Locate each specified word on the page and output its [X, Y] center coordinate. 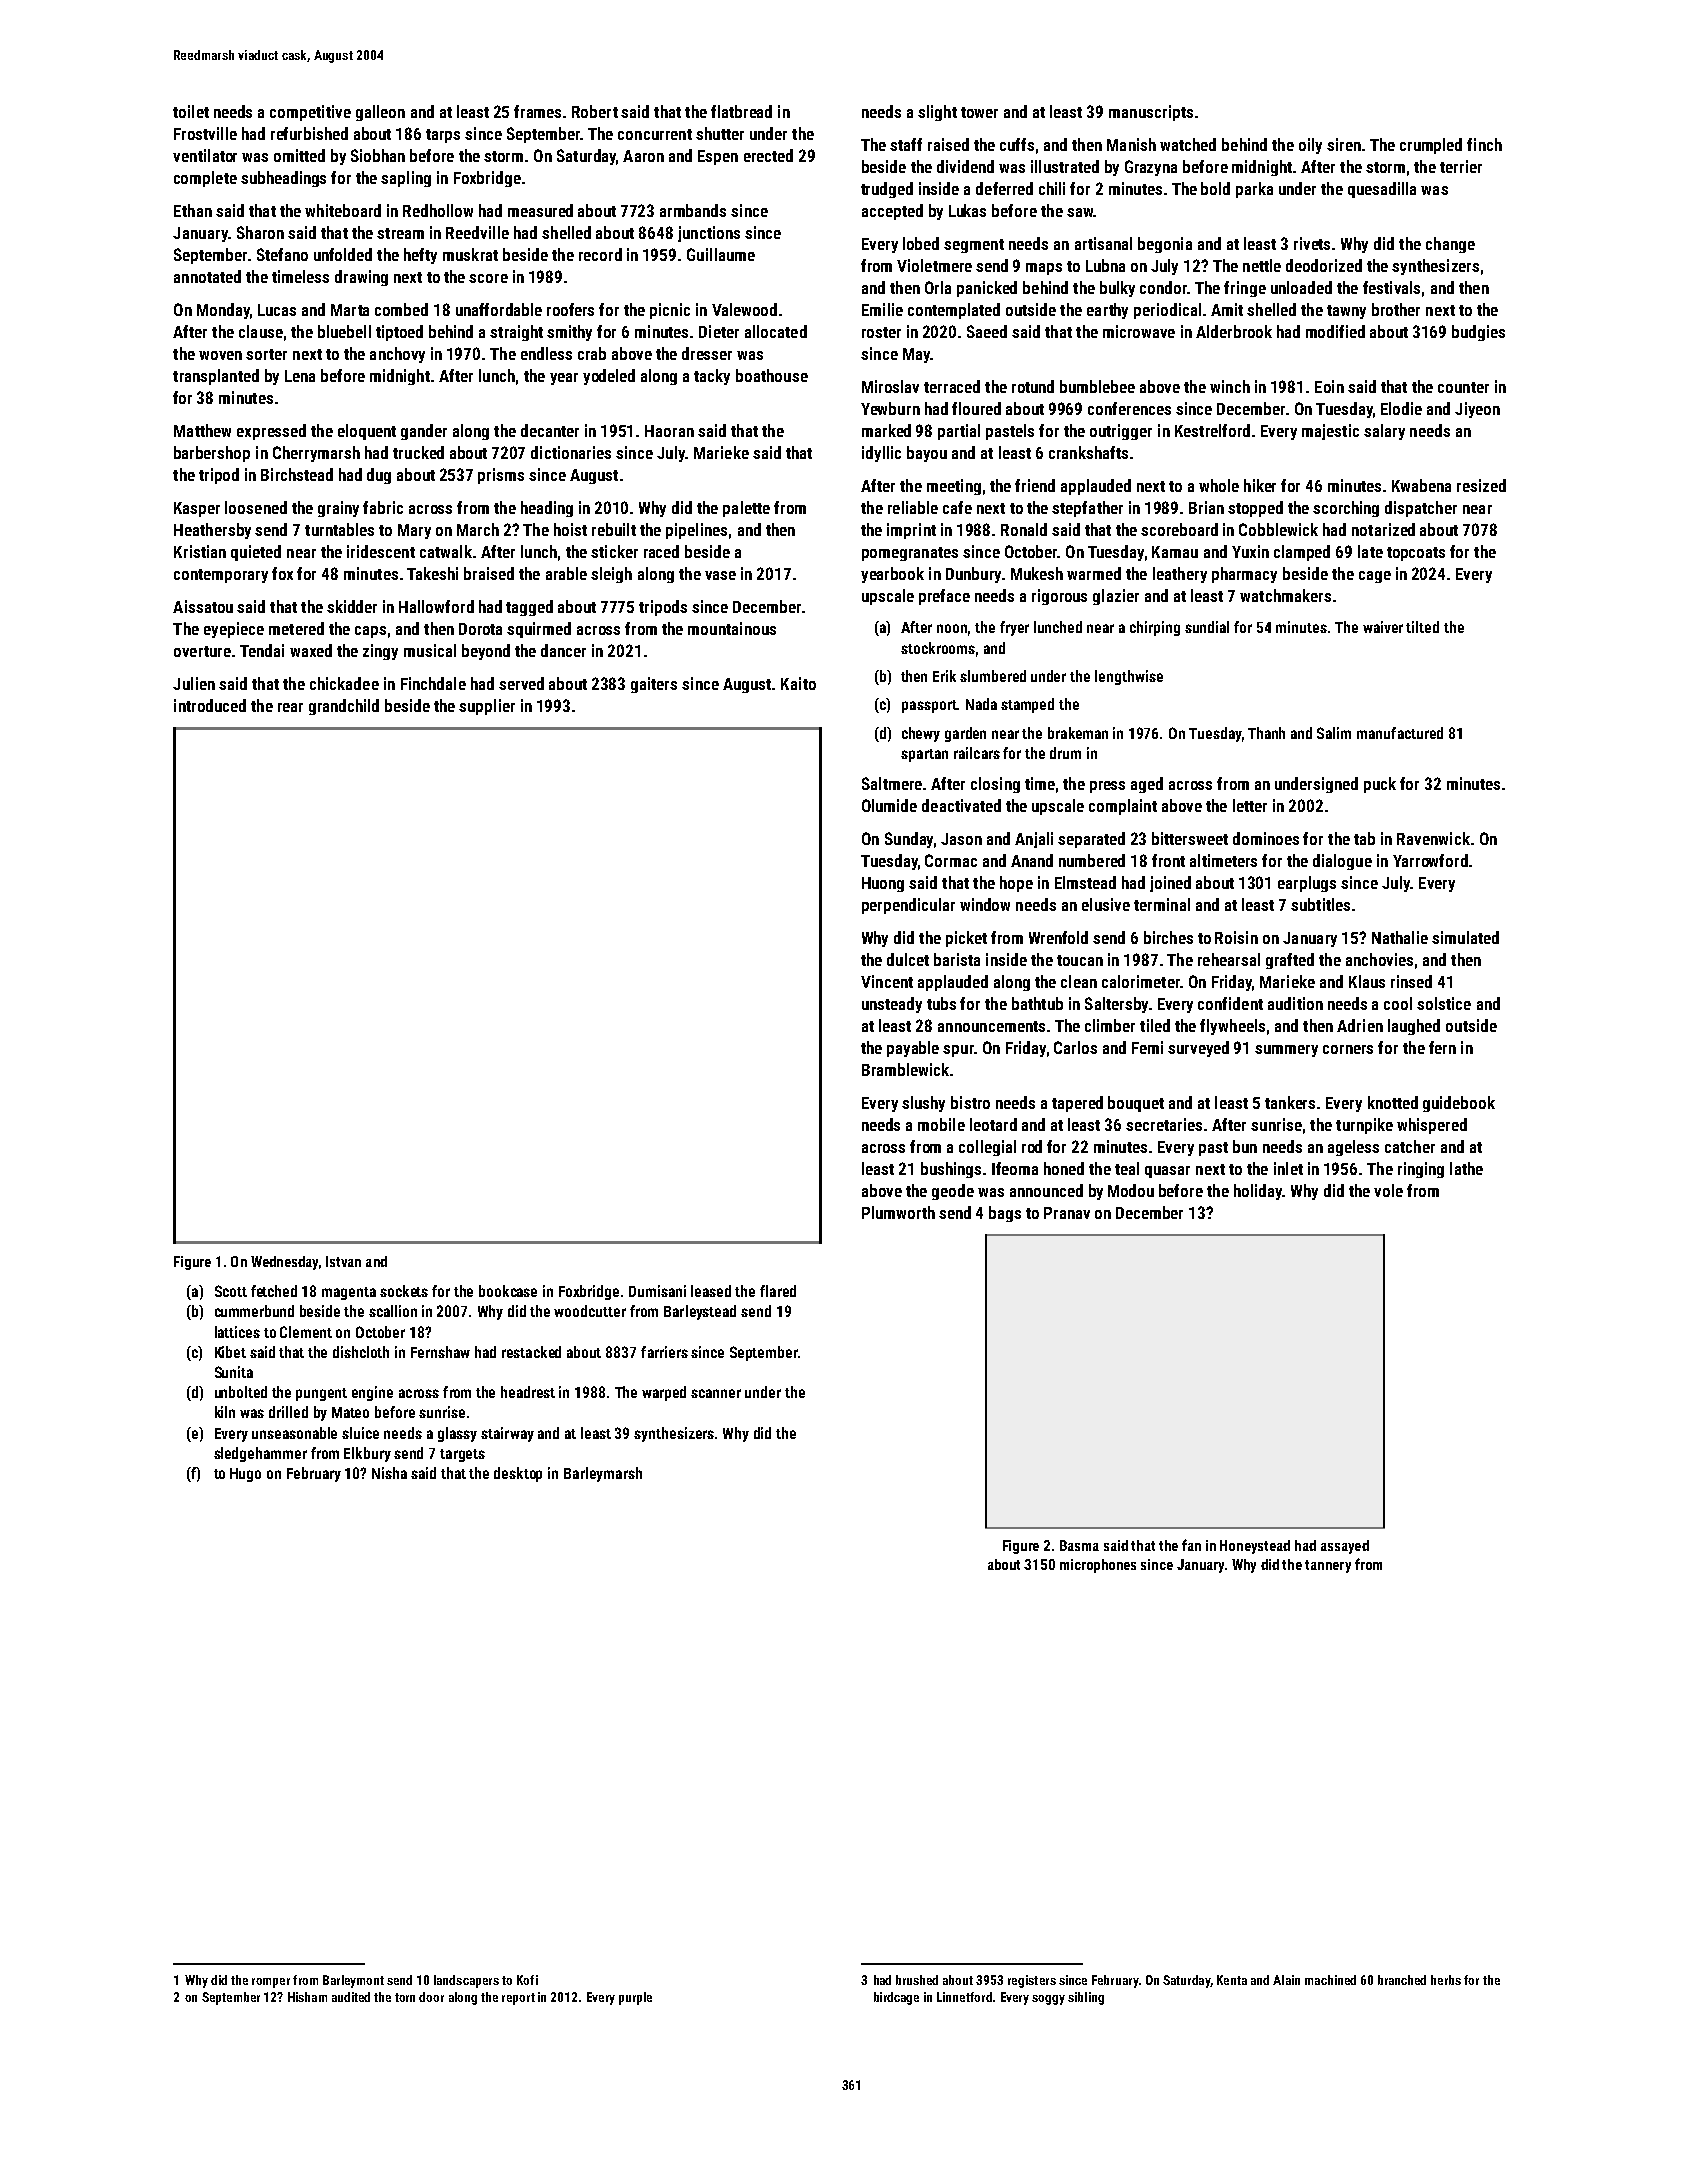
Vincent [887, 981]
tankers [1290, 1102]
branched [1402, 1980]
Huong [883, 884]
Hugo [245, 1475]
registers [1032, 1981]
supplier [487, 707]
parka [1254, 190]
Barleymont [353, 1981]
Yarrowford [1430, 860]
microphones [1098, 1566]
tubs [941, 1003]
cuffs [1017, 144]
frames [537, 111]
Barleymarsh [603, 1474]
